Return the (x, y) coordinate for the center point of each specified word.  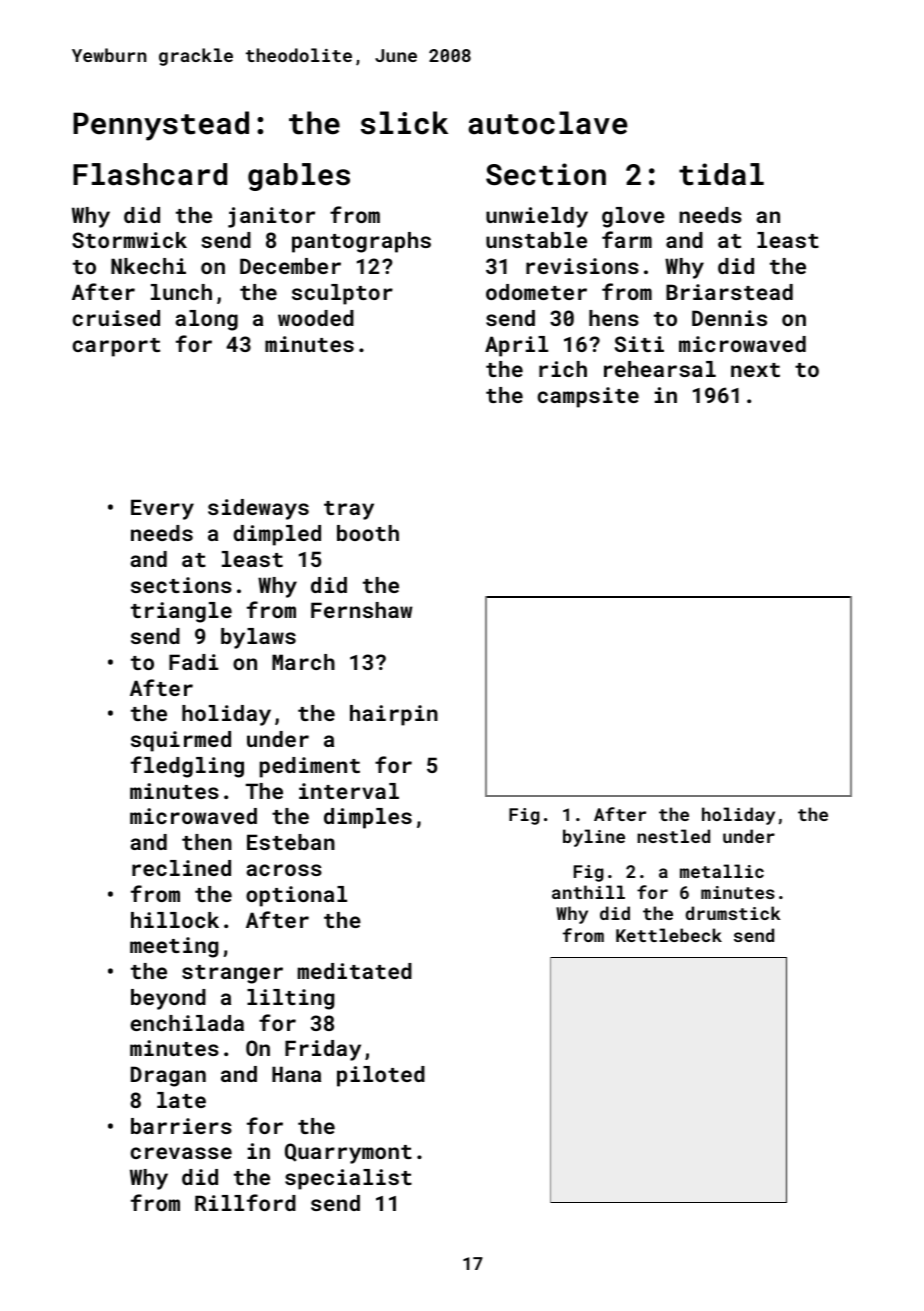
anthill (588, 892)
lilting (290, 999)
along (206, 320)
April (516, 346)
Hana (296, 1074)
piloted (381, 1076)
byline (594, 838)
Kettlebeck (669, 935)
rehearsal (660, 369)
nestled (673, 836)
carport (116, 347)
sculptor (342, 294)
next (755, 370)
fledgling (187, 767)
